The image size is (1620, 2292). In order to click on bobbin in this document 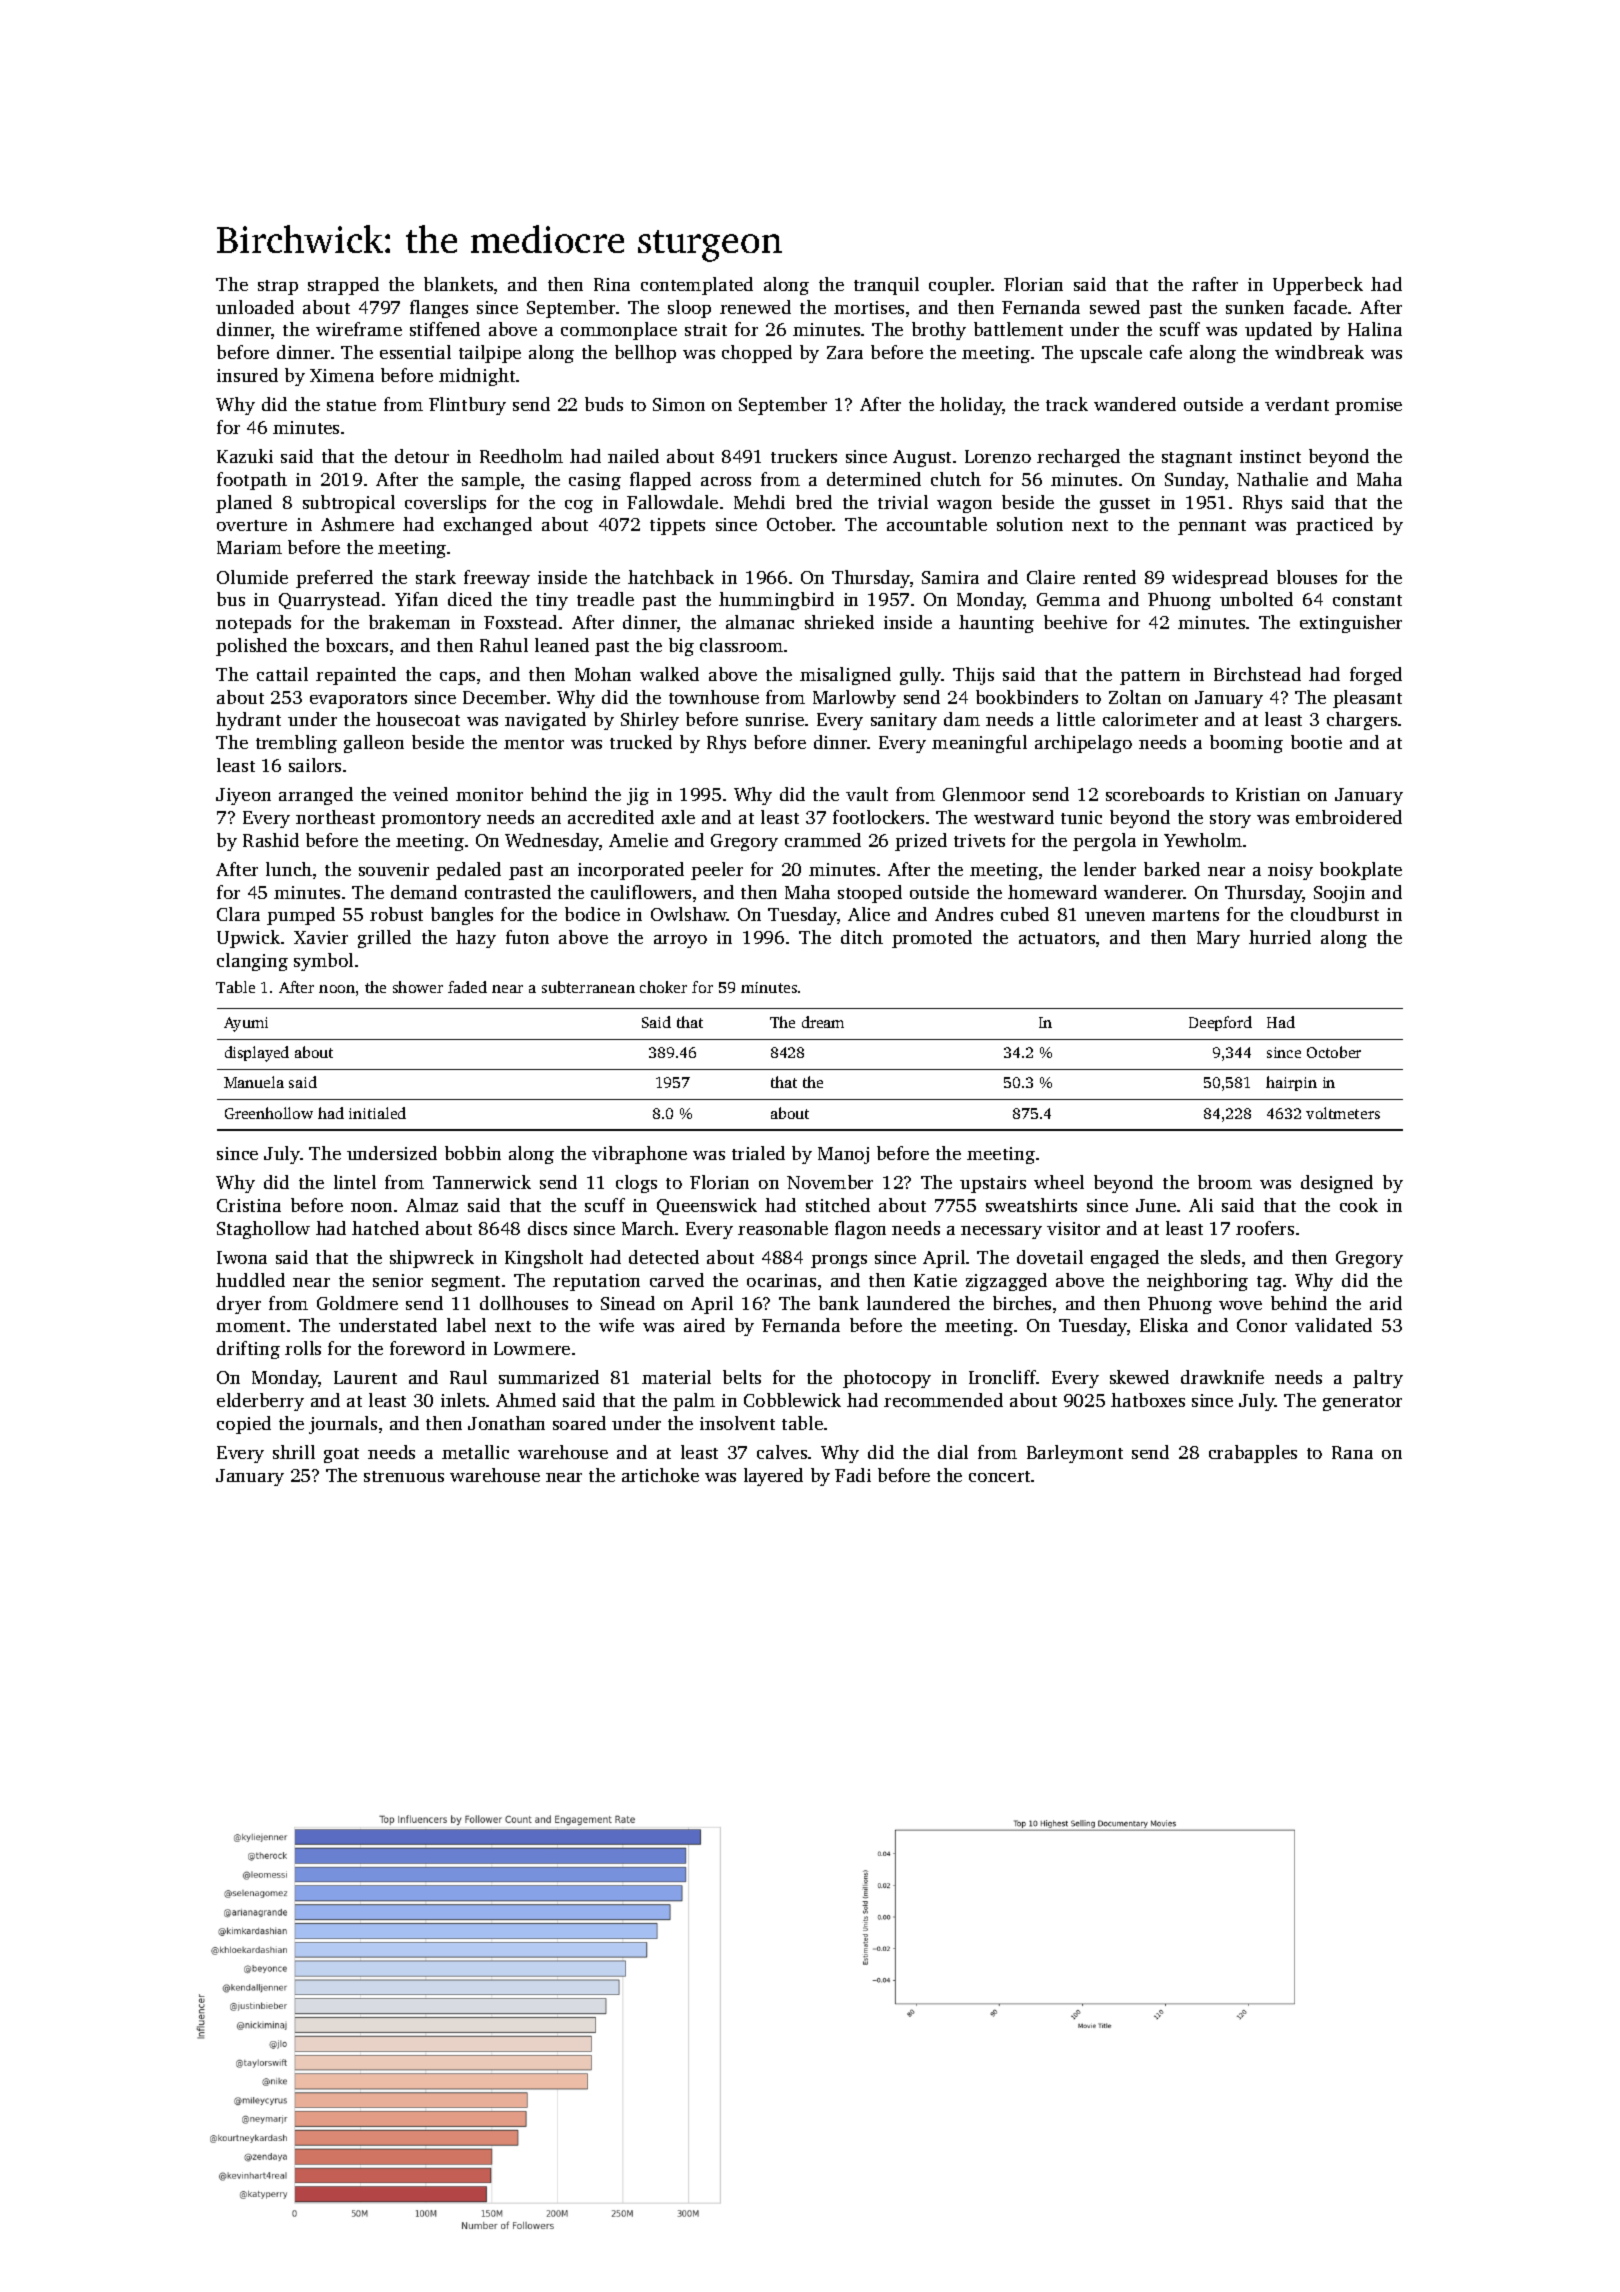, I will do `click(473, 1153)`.
